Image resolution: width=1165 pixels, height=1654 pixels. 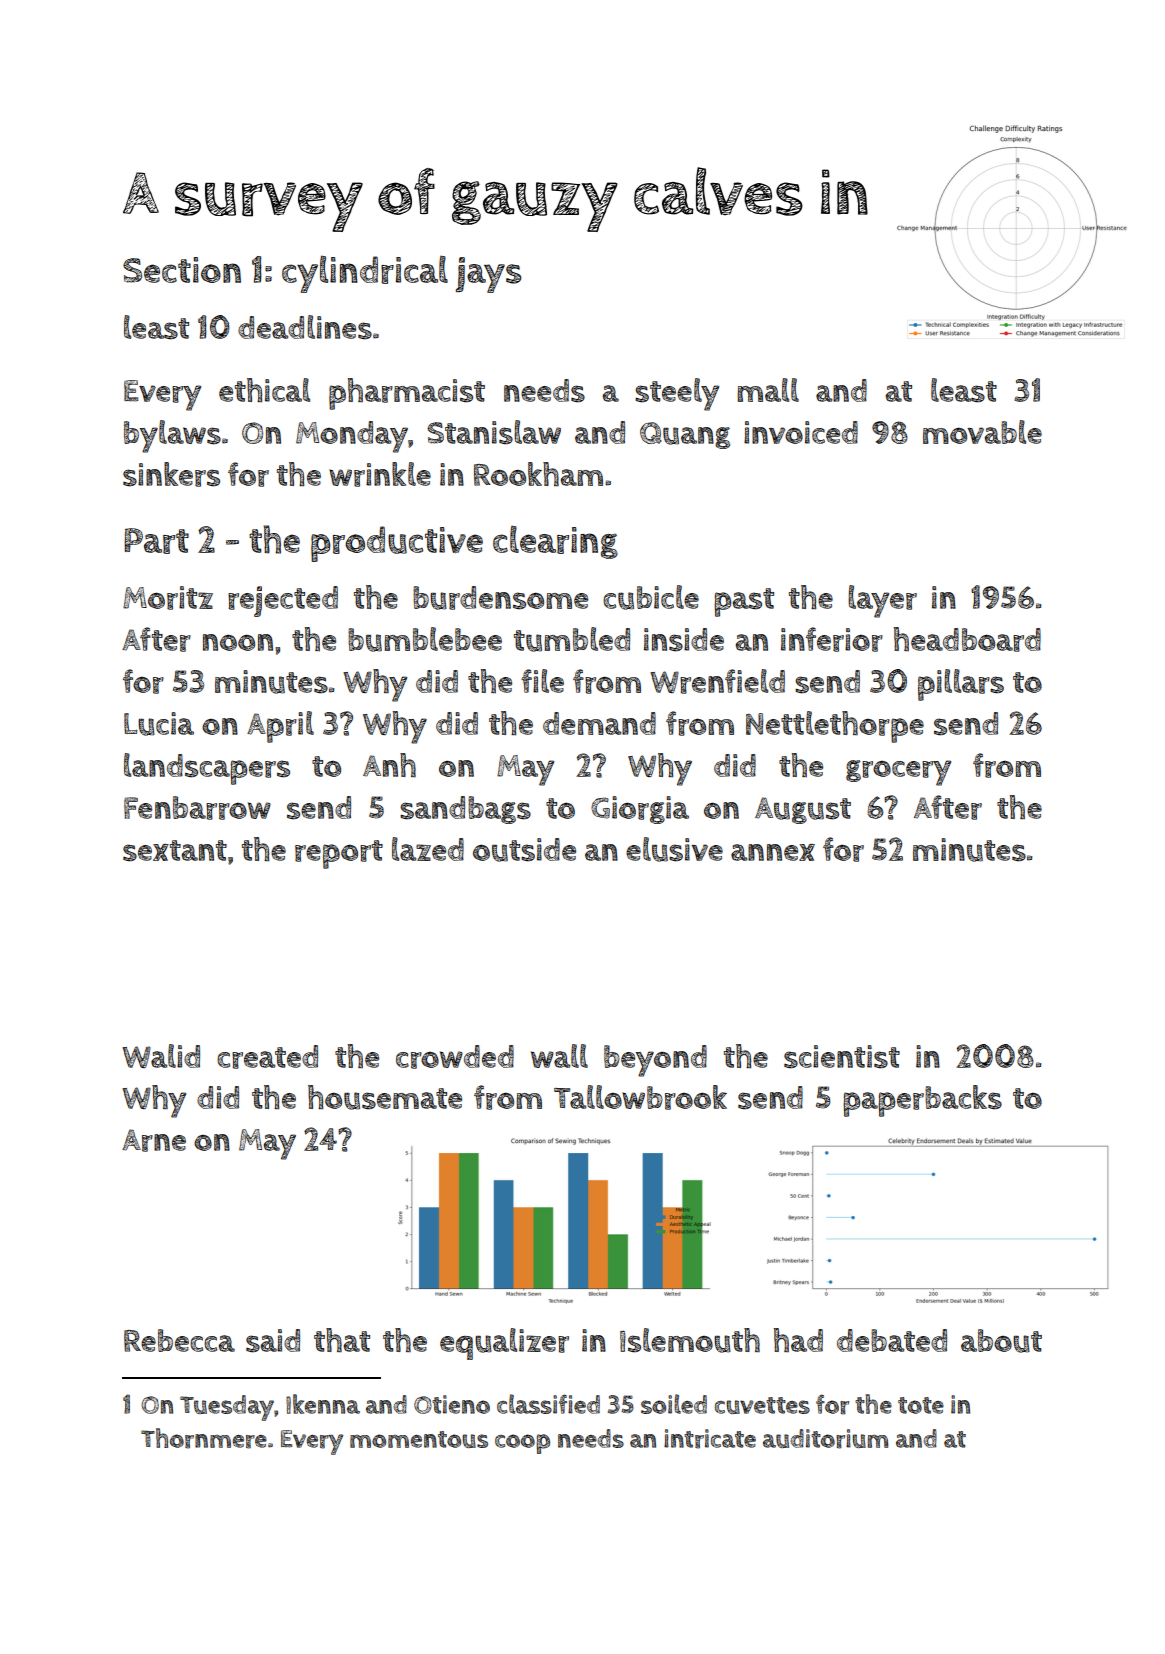 What do you see at coordinates (172, 436) in the page?
I see `bylaws` at bounding box center [172, 436].
